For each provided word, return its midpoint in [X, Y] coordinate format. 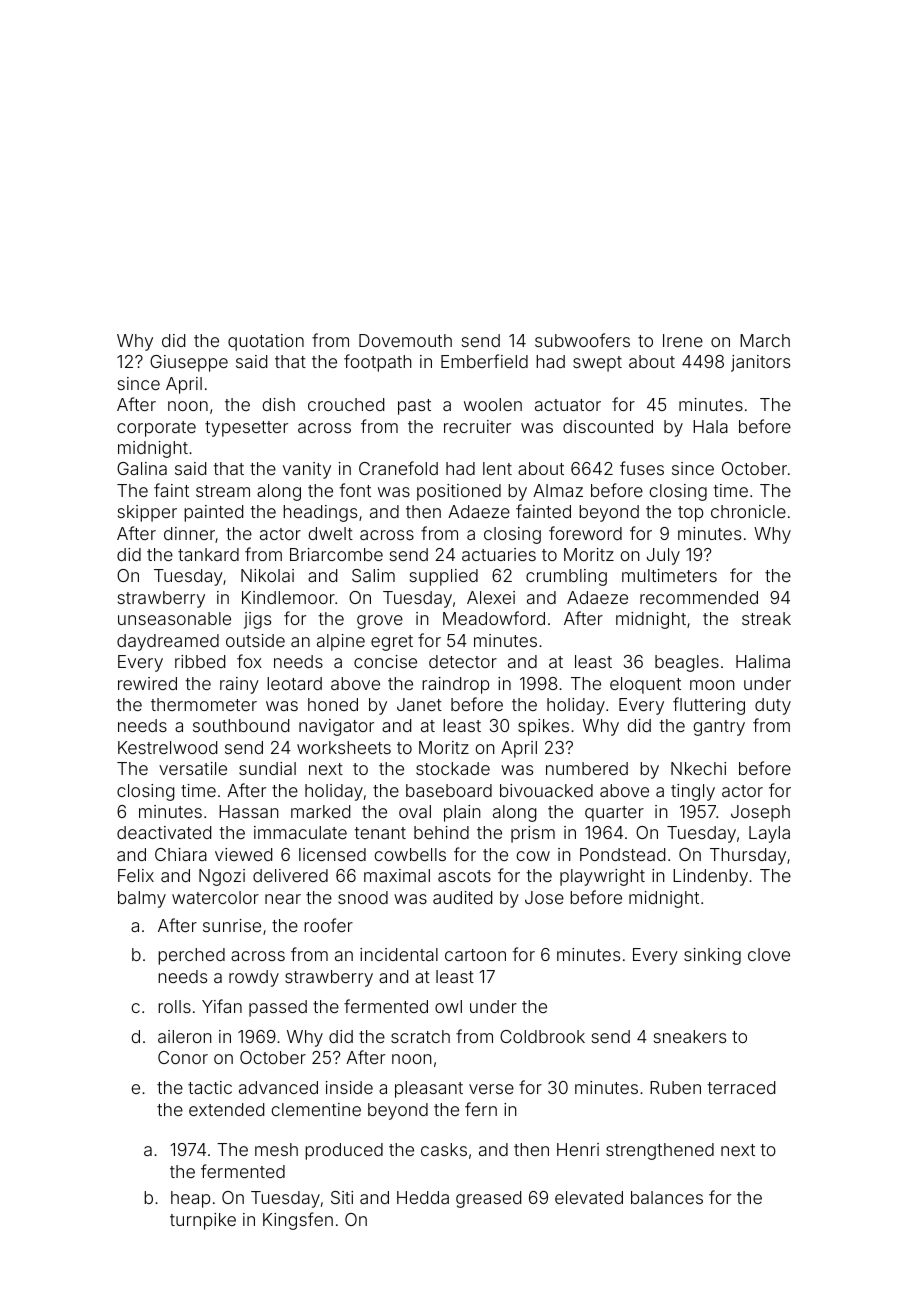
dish [278, 404]
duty [773, 706]
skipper [147, 513]
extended [226, 1109]
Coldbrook [542, 1036]
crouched [346, 404]
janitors [760, 363]
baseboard [449, 790]
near [283, 899]
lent [497, 468]
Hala [710, 426]
